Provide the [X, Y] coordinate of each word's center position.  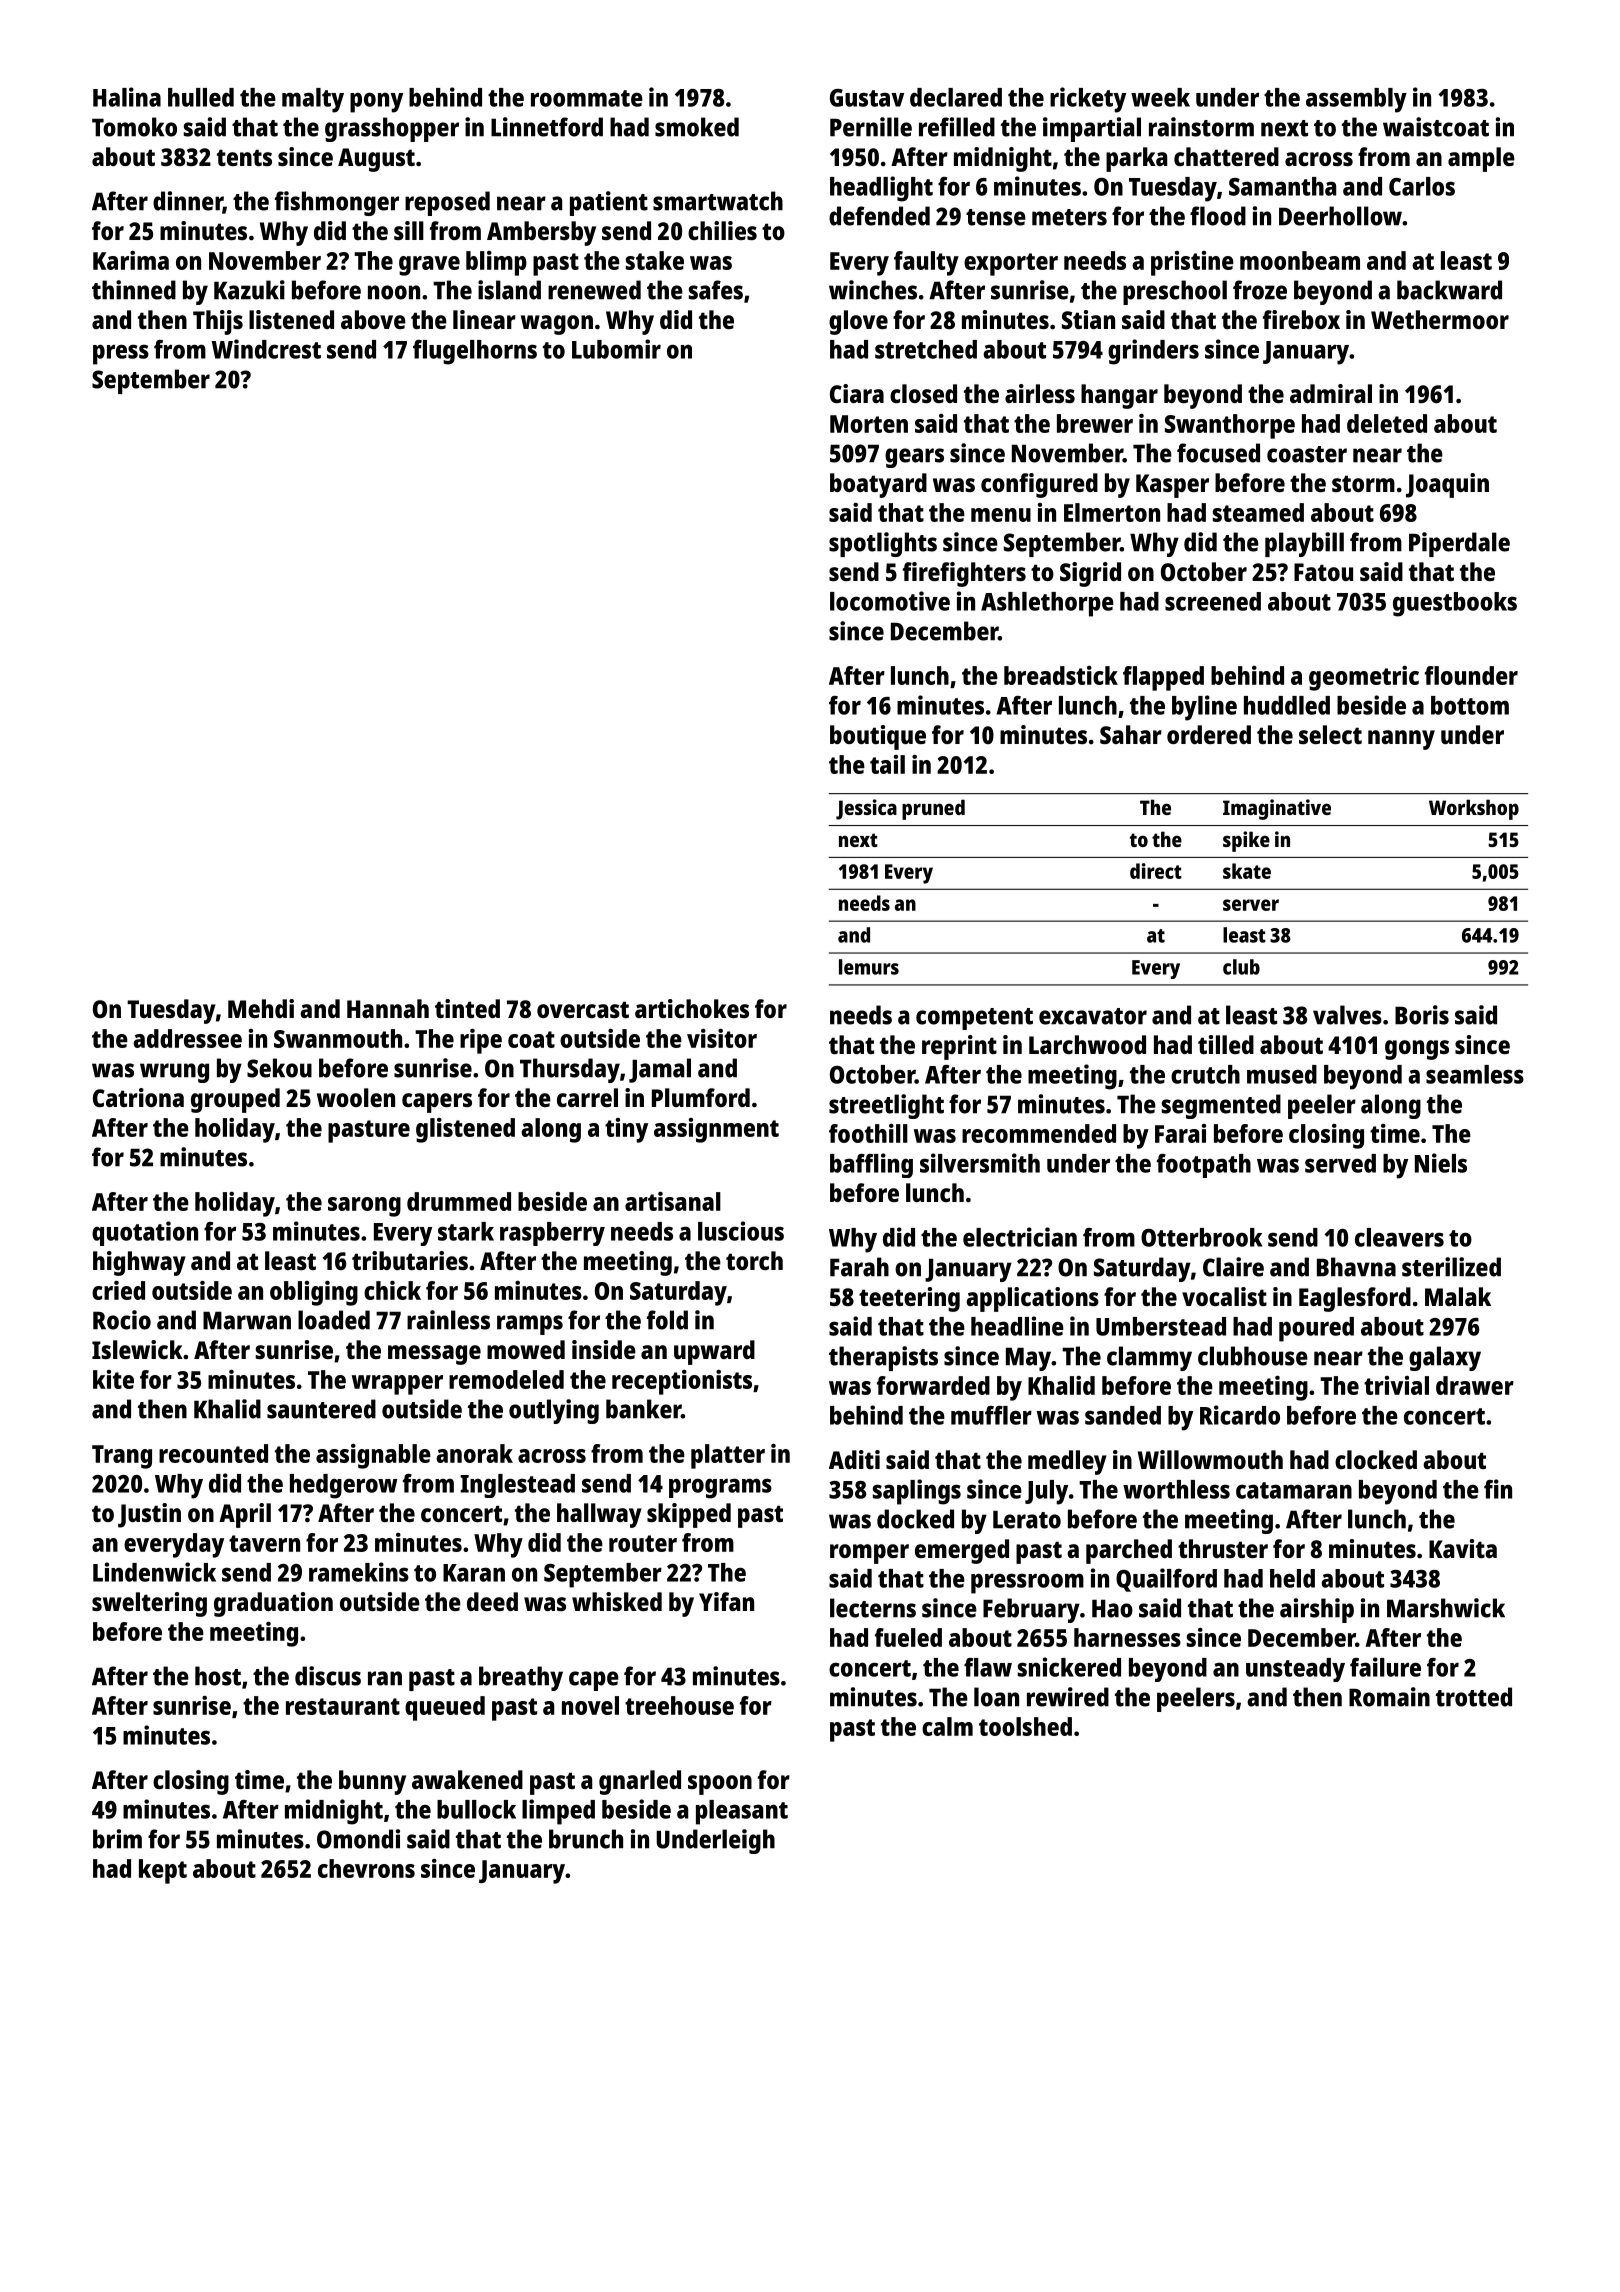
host [218, 1676]
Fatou [1323, 572]
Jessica [866, 809]
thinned [134, 290]
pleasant [742, 1812]
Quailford [1166, 1580]
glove [858, 322]
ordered [1209, 734]
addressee [187, 1038]
